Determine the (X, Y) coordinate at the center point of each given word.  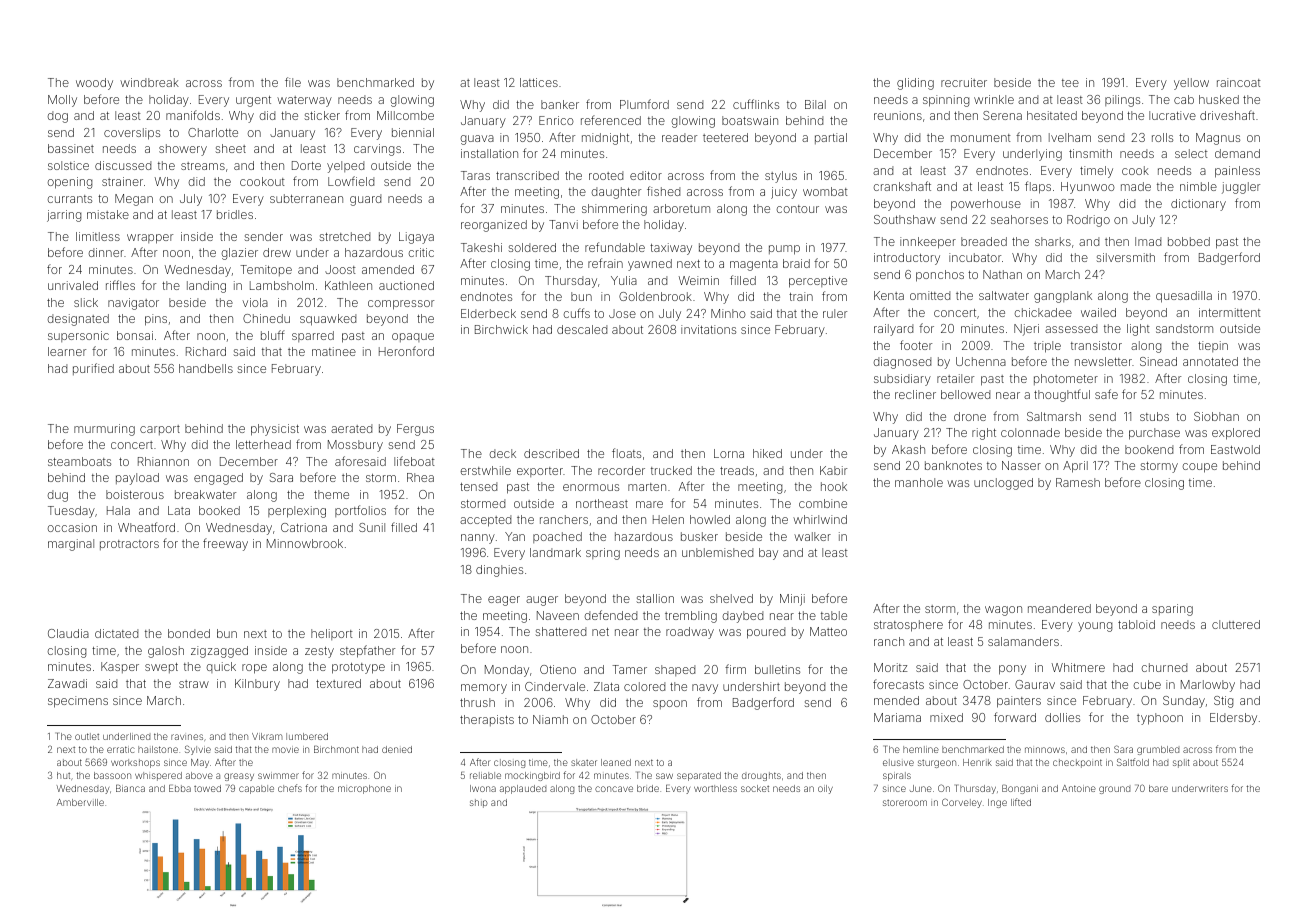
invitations (708, 329)
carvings (377, 150)
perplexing (297, 512)
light (1138, 330)
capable (256, 789)
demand (1237, 153)
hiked (767, 453)
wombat (825, 191)
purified (93, 369)
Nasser (1021, 465)
